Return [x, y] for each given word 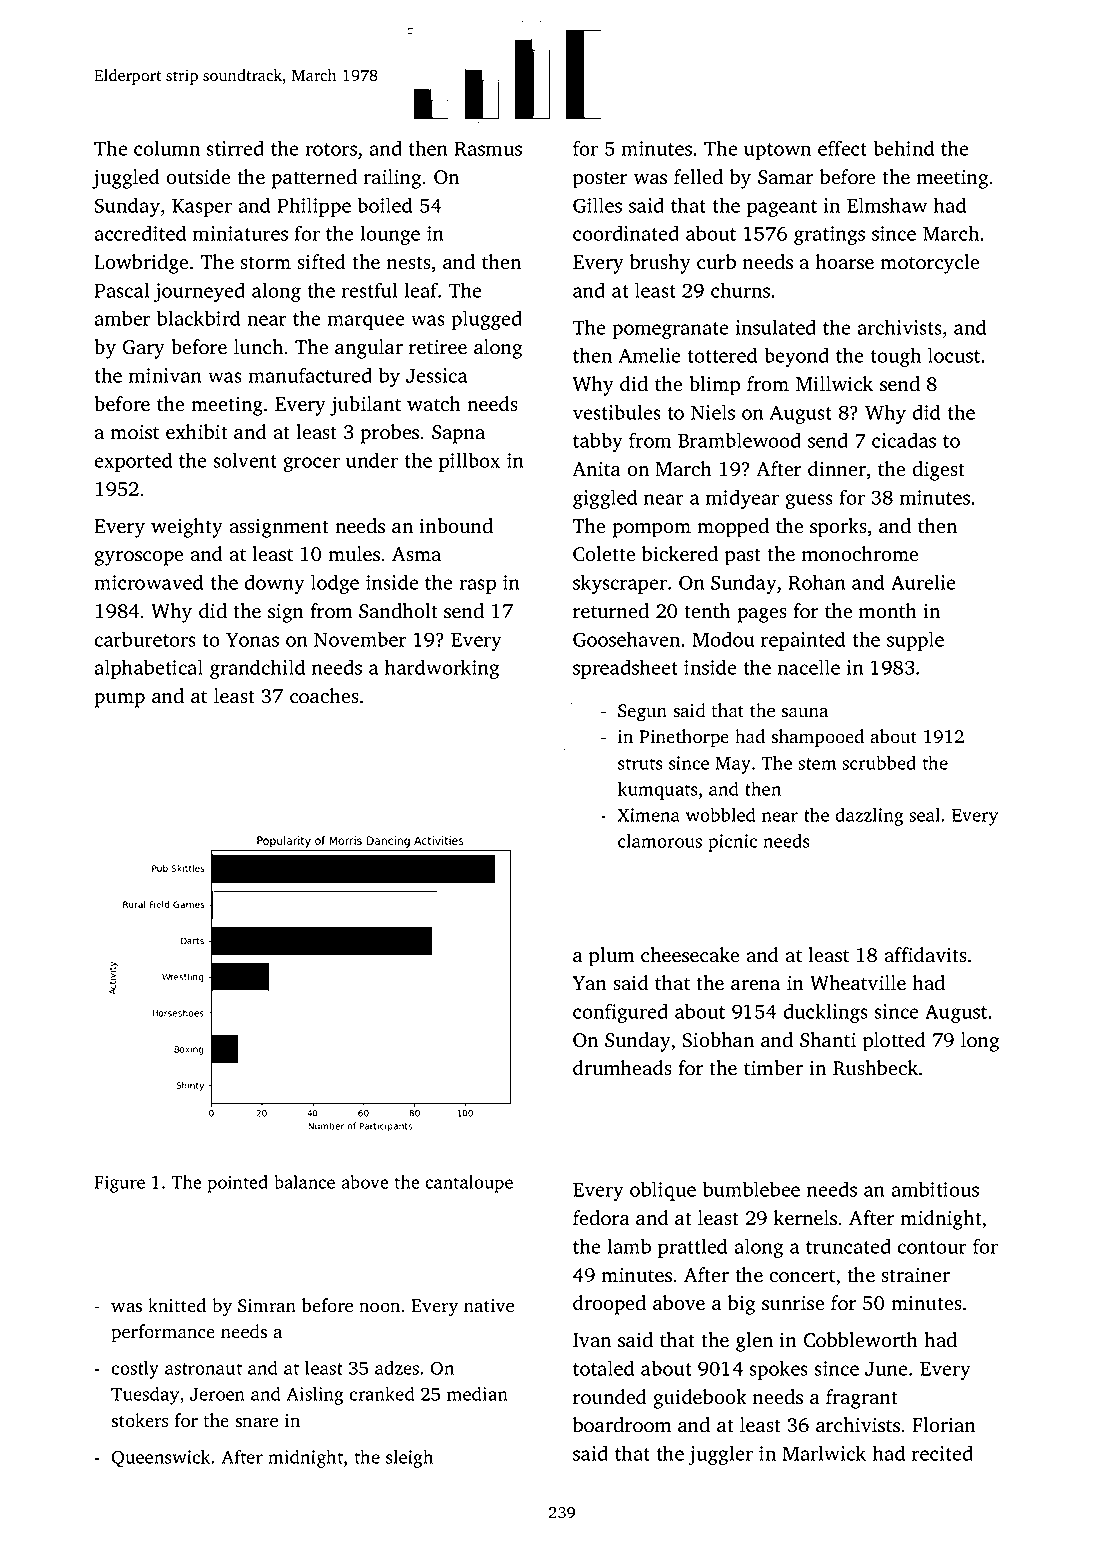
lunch [258, 347]
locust [954, 355]
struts [640, 764]
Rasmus [488, 149]
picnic [732, 843]
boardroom [622, 1425]
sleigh [409, 1459]
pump [119, 700]
